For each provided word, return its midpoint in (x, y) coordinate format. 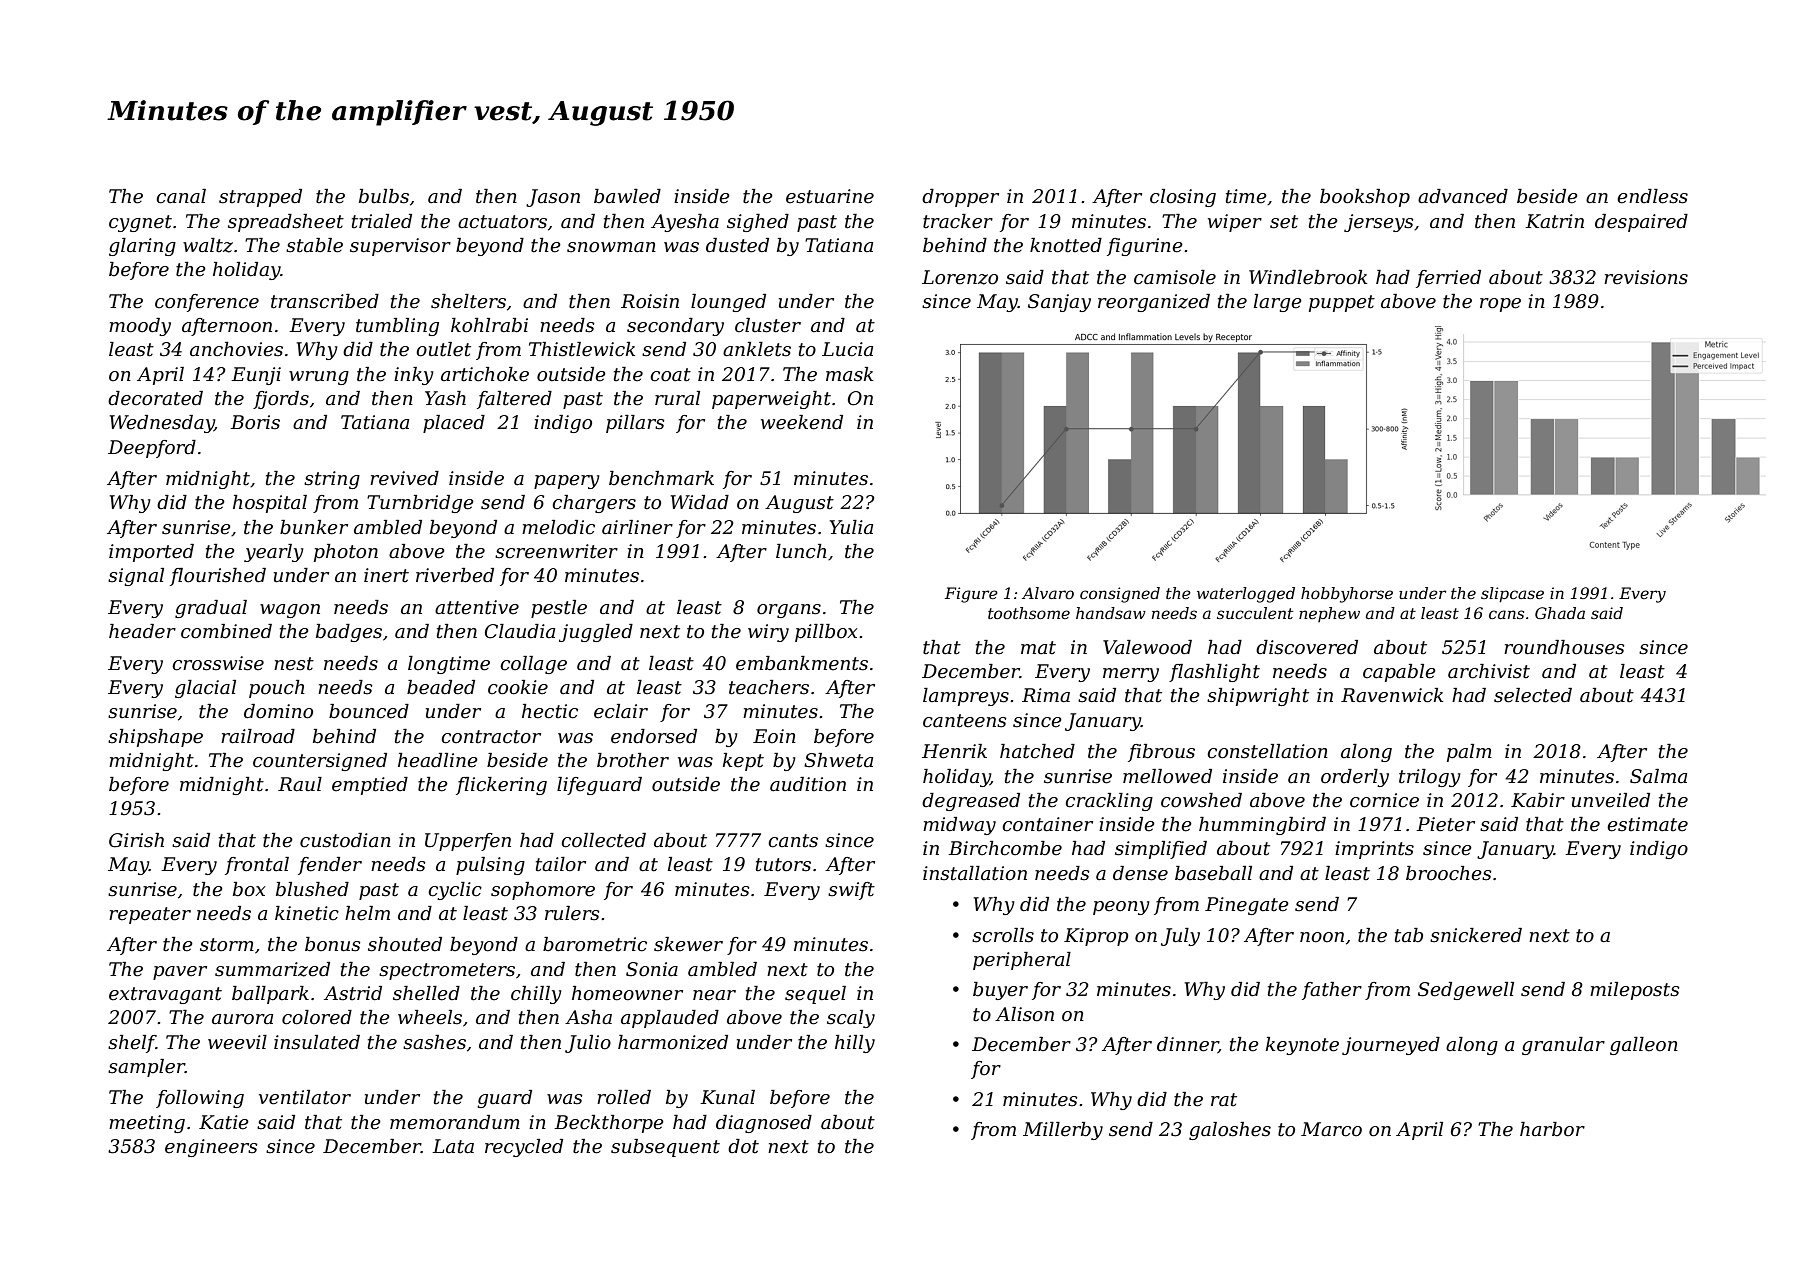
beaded (441, 687)
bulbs (384, 196)
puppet (1342, 303)
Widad (700, 502)
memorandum (455, 1122)
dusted (737, 245)
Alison (1024, 1014)
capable (1399, 673)
